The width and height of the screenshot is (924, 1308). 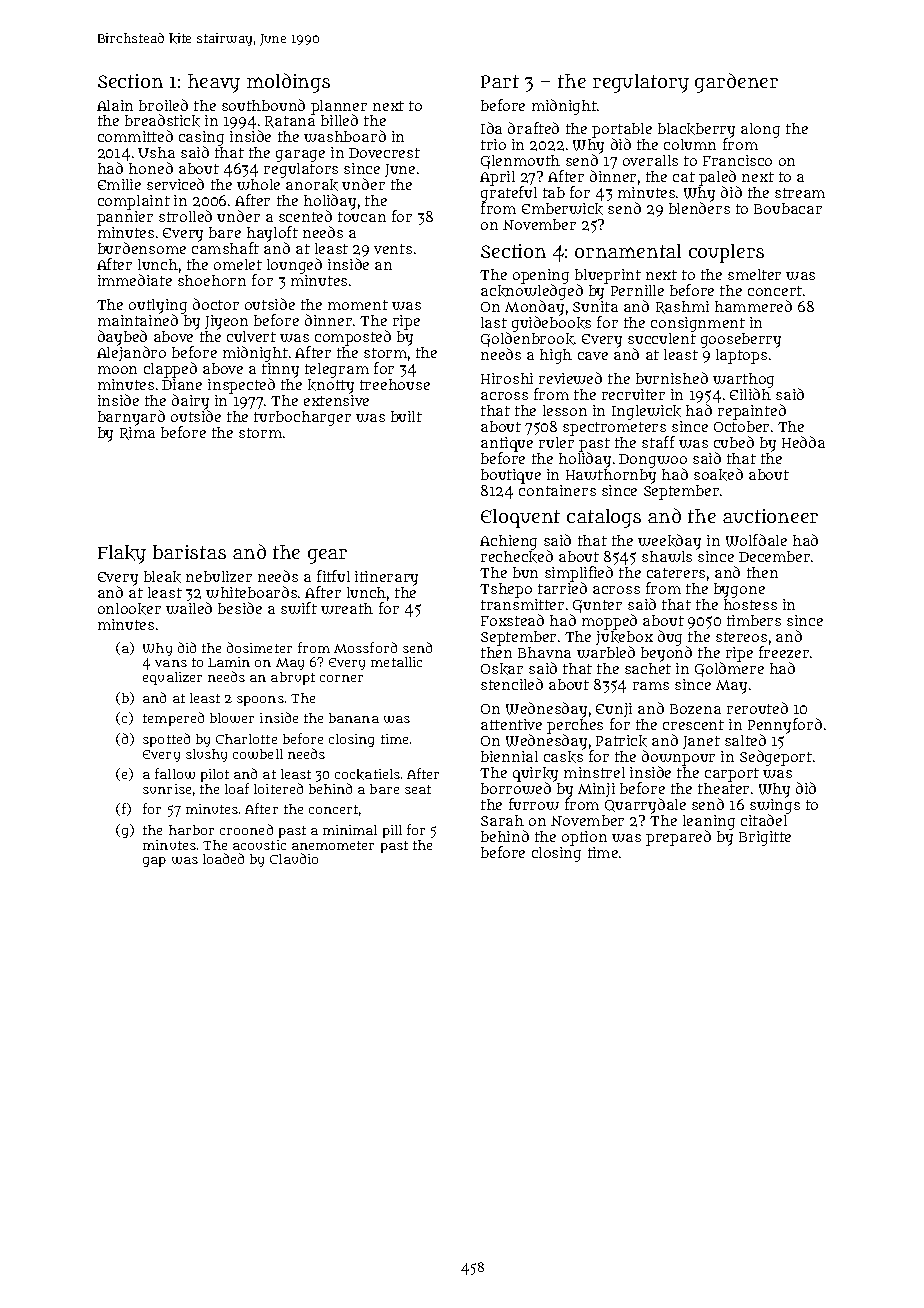 What do you see at coordinates (365, 647) in the screenshot?
I see `Mossford` at bounding box center [365, 647].
